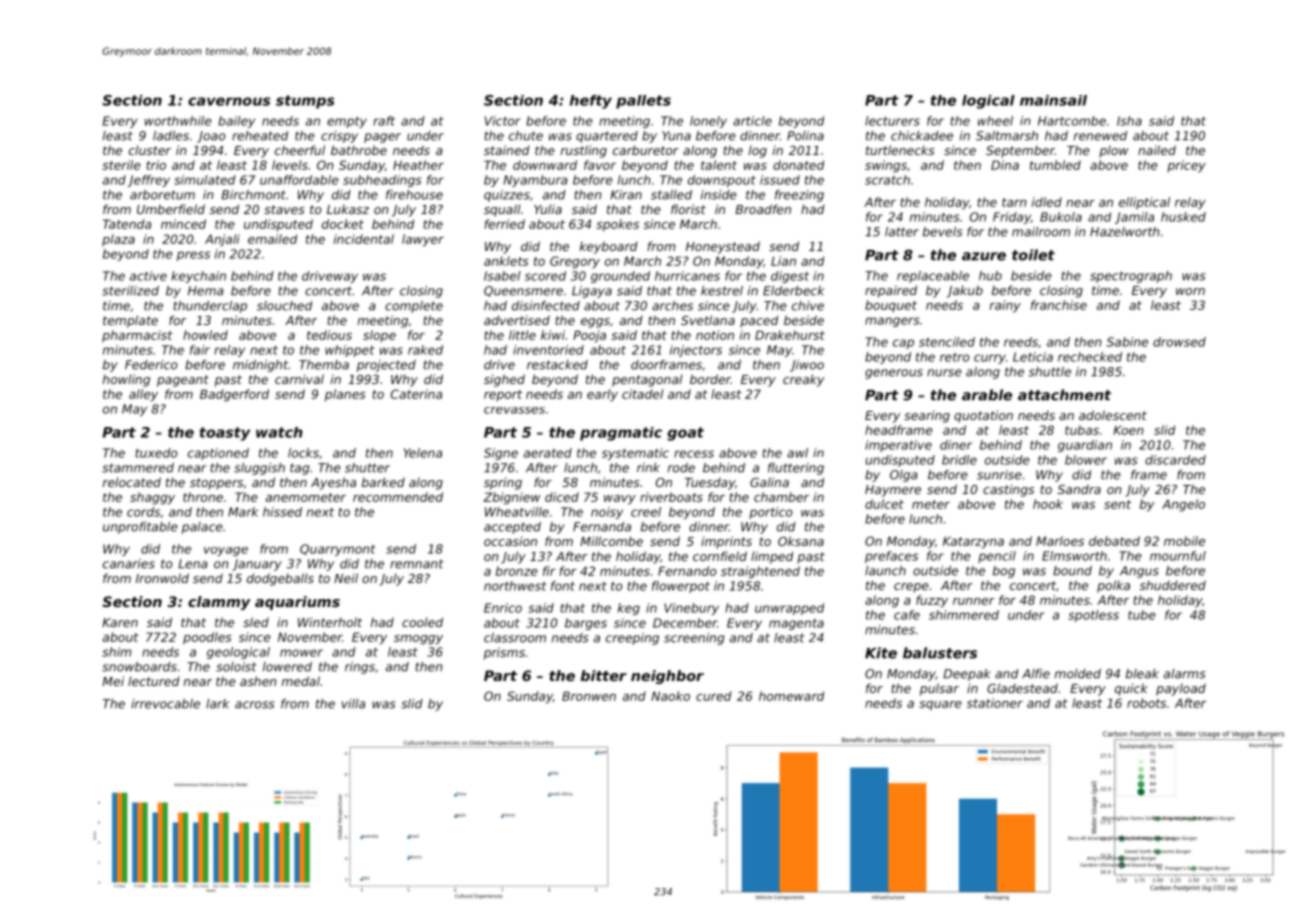 The image size is (1308, 924). I want to click on Bronwen, so click(589, 696).
